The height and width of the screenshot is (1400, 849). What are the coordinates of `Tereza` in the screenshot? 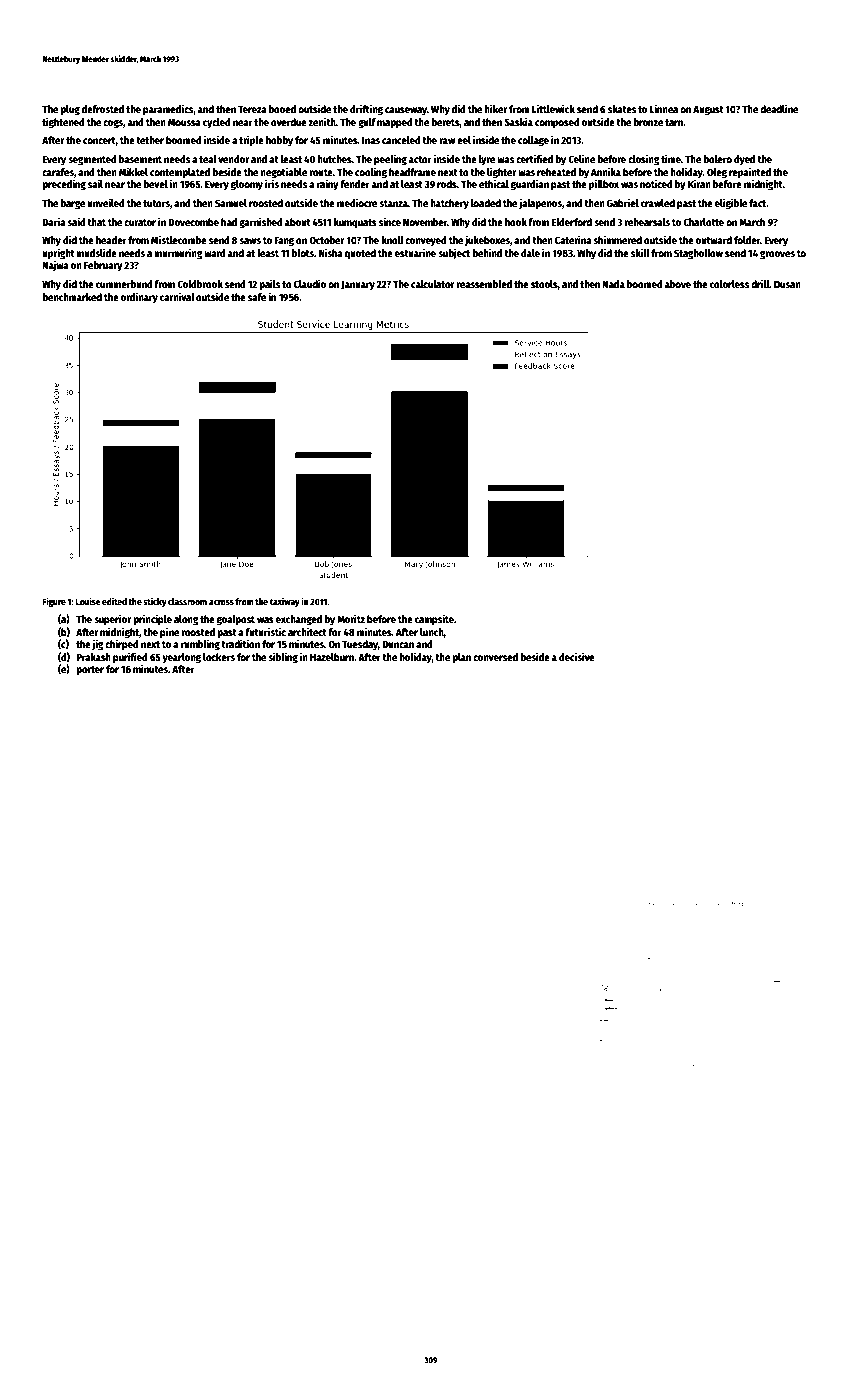 It's located at (252, 109).
